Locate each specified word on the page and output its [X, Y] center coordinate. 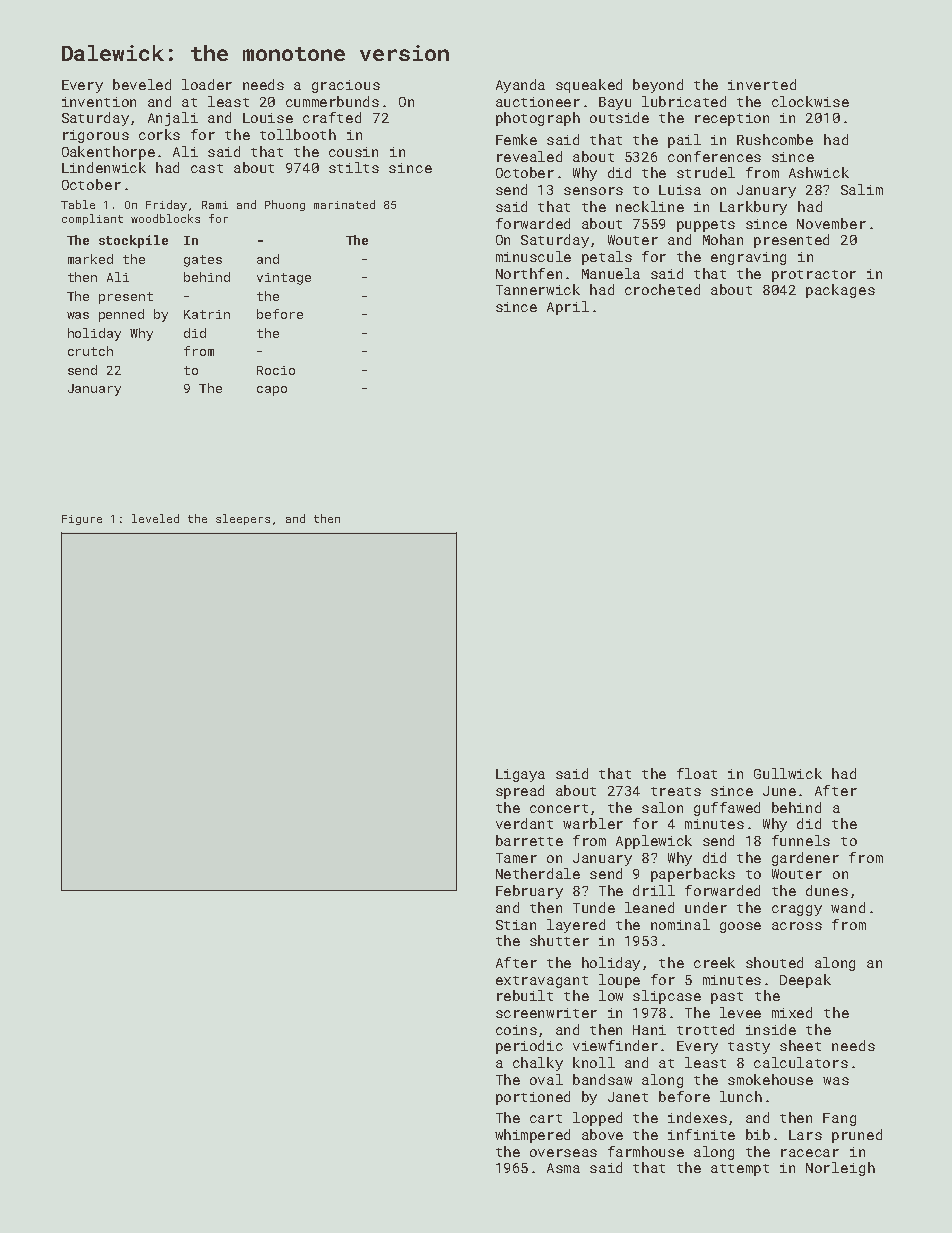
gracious [346, 86]
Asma [563, 1168]
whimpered [532, 1136]
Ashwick [819, 172]
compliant [92, 219]
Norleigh [840, 1169]
